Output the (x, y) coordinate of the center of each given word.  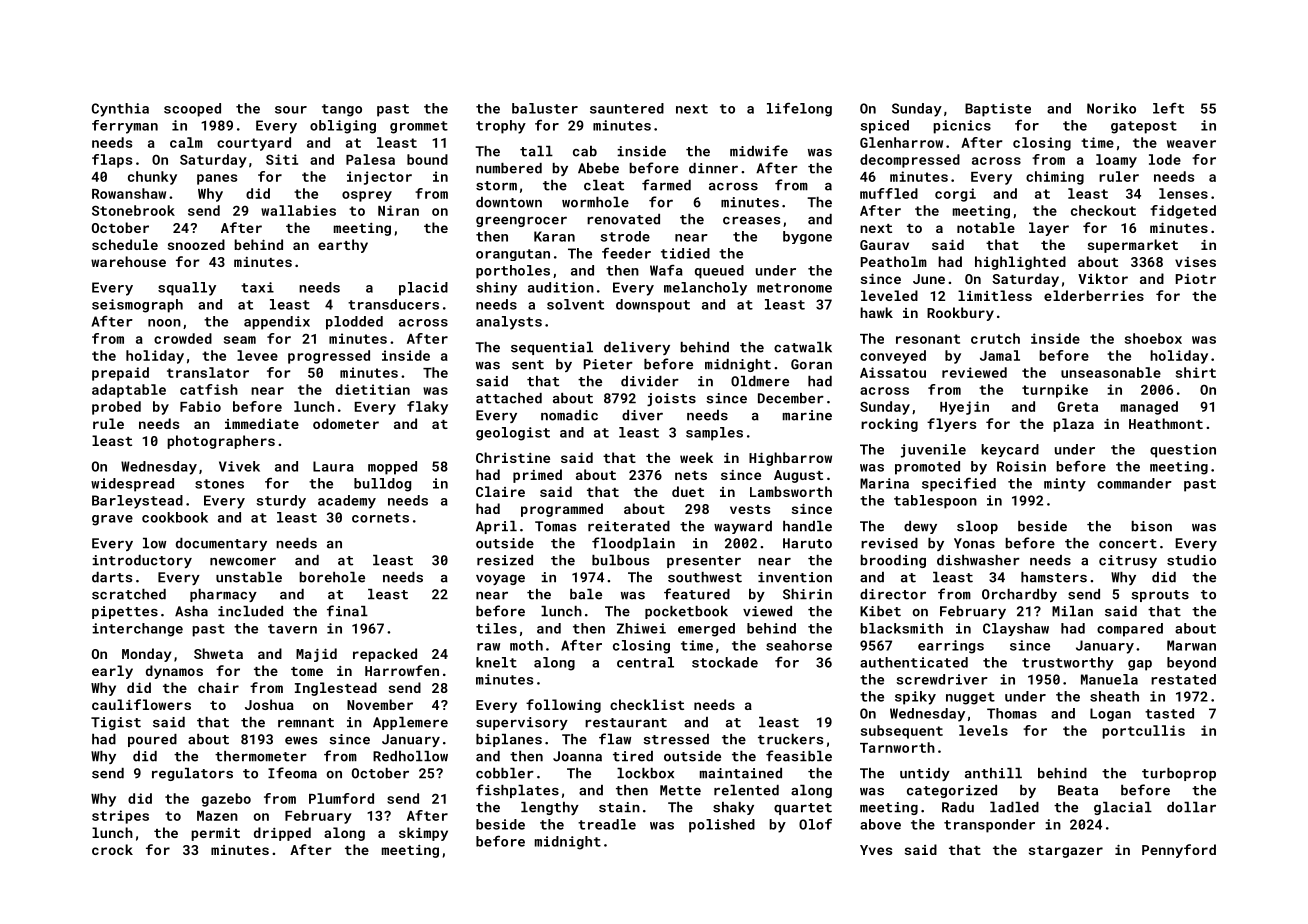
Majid (316, 655)
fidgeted (1183, 212)
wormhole (595, 202)
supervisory (522, 723)
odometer (346, 423)
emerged (706, 630)
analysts (509, 323)
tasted (1169, 713)
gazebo (226, 800)
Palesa (370, 159)
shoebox (1153, 338)
